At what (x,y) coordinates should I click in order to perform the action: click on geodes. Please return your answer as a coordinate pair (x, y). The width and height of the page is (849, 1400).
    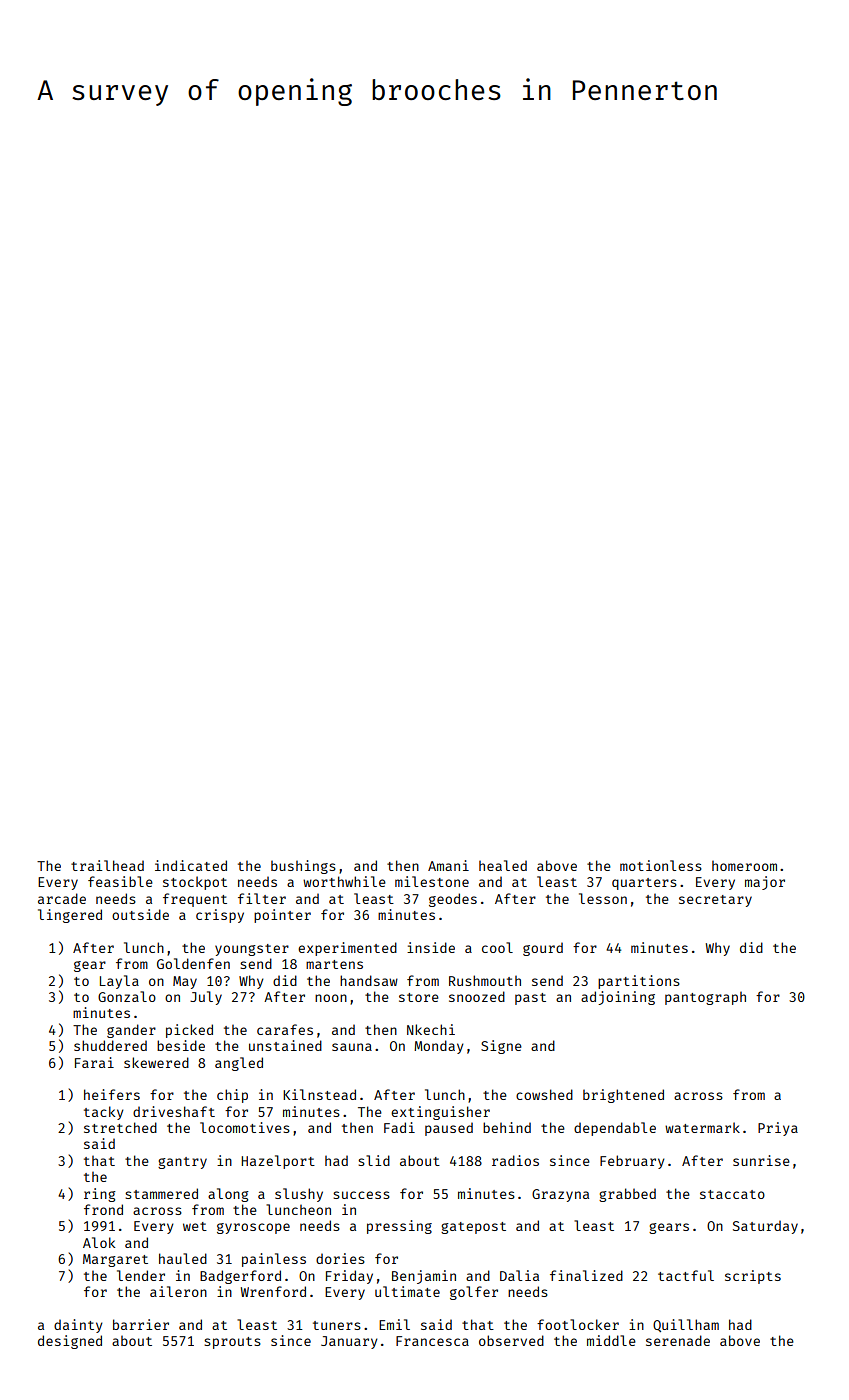
    Looking at the image, I should click on (453, 900).
